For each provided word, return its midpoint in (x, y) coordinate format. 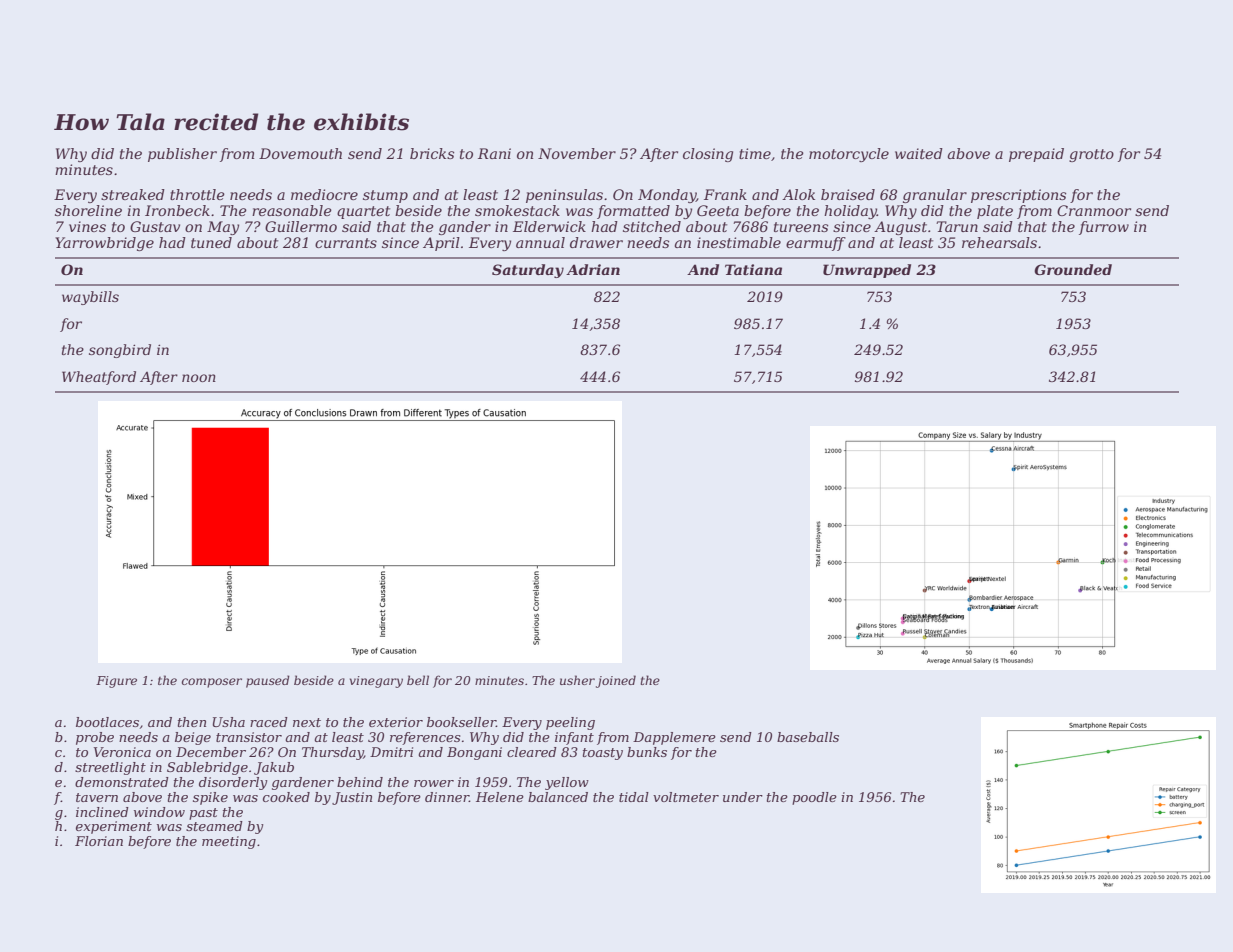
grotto (1091, 155)
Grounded (1073, 269)
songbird (120, 351)
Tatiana (753, 269)
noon (199, 378)
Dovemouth (300, 153)
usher (577, 680)
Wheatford (99, 378)
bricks (432, 153)
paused (268, 681)
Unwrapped (867, 271)
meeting (229, 842)
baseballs (808, 737)
